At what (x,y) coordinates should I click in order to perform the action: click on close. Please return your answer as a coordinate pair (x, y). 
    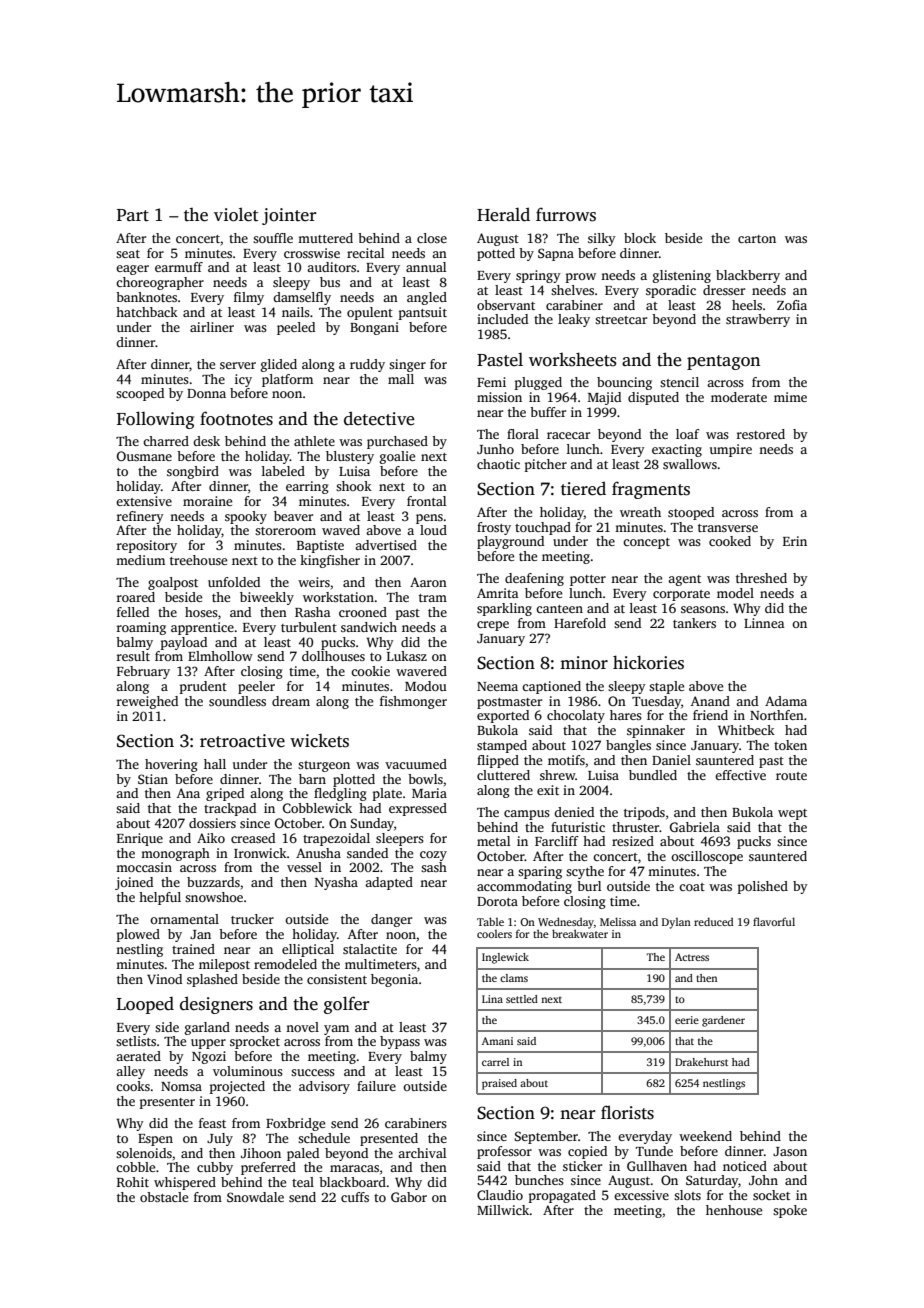
    Looking at the image, I should click on (432, 238).
